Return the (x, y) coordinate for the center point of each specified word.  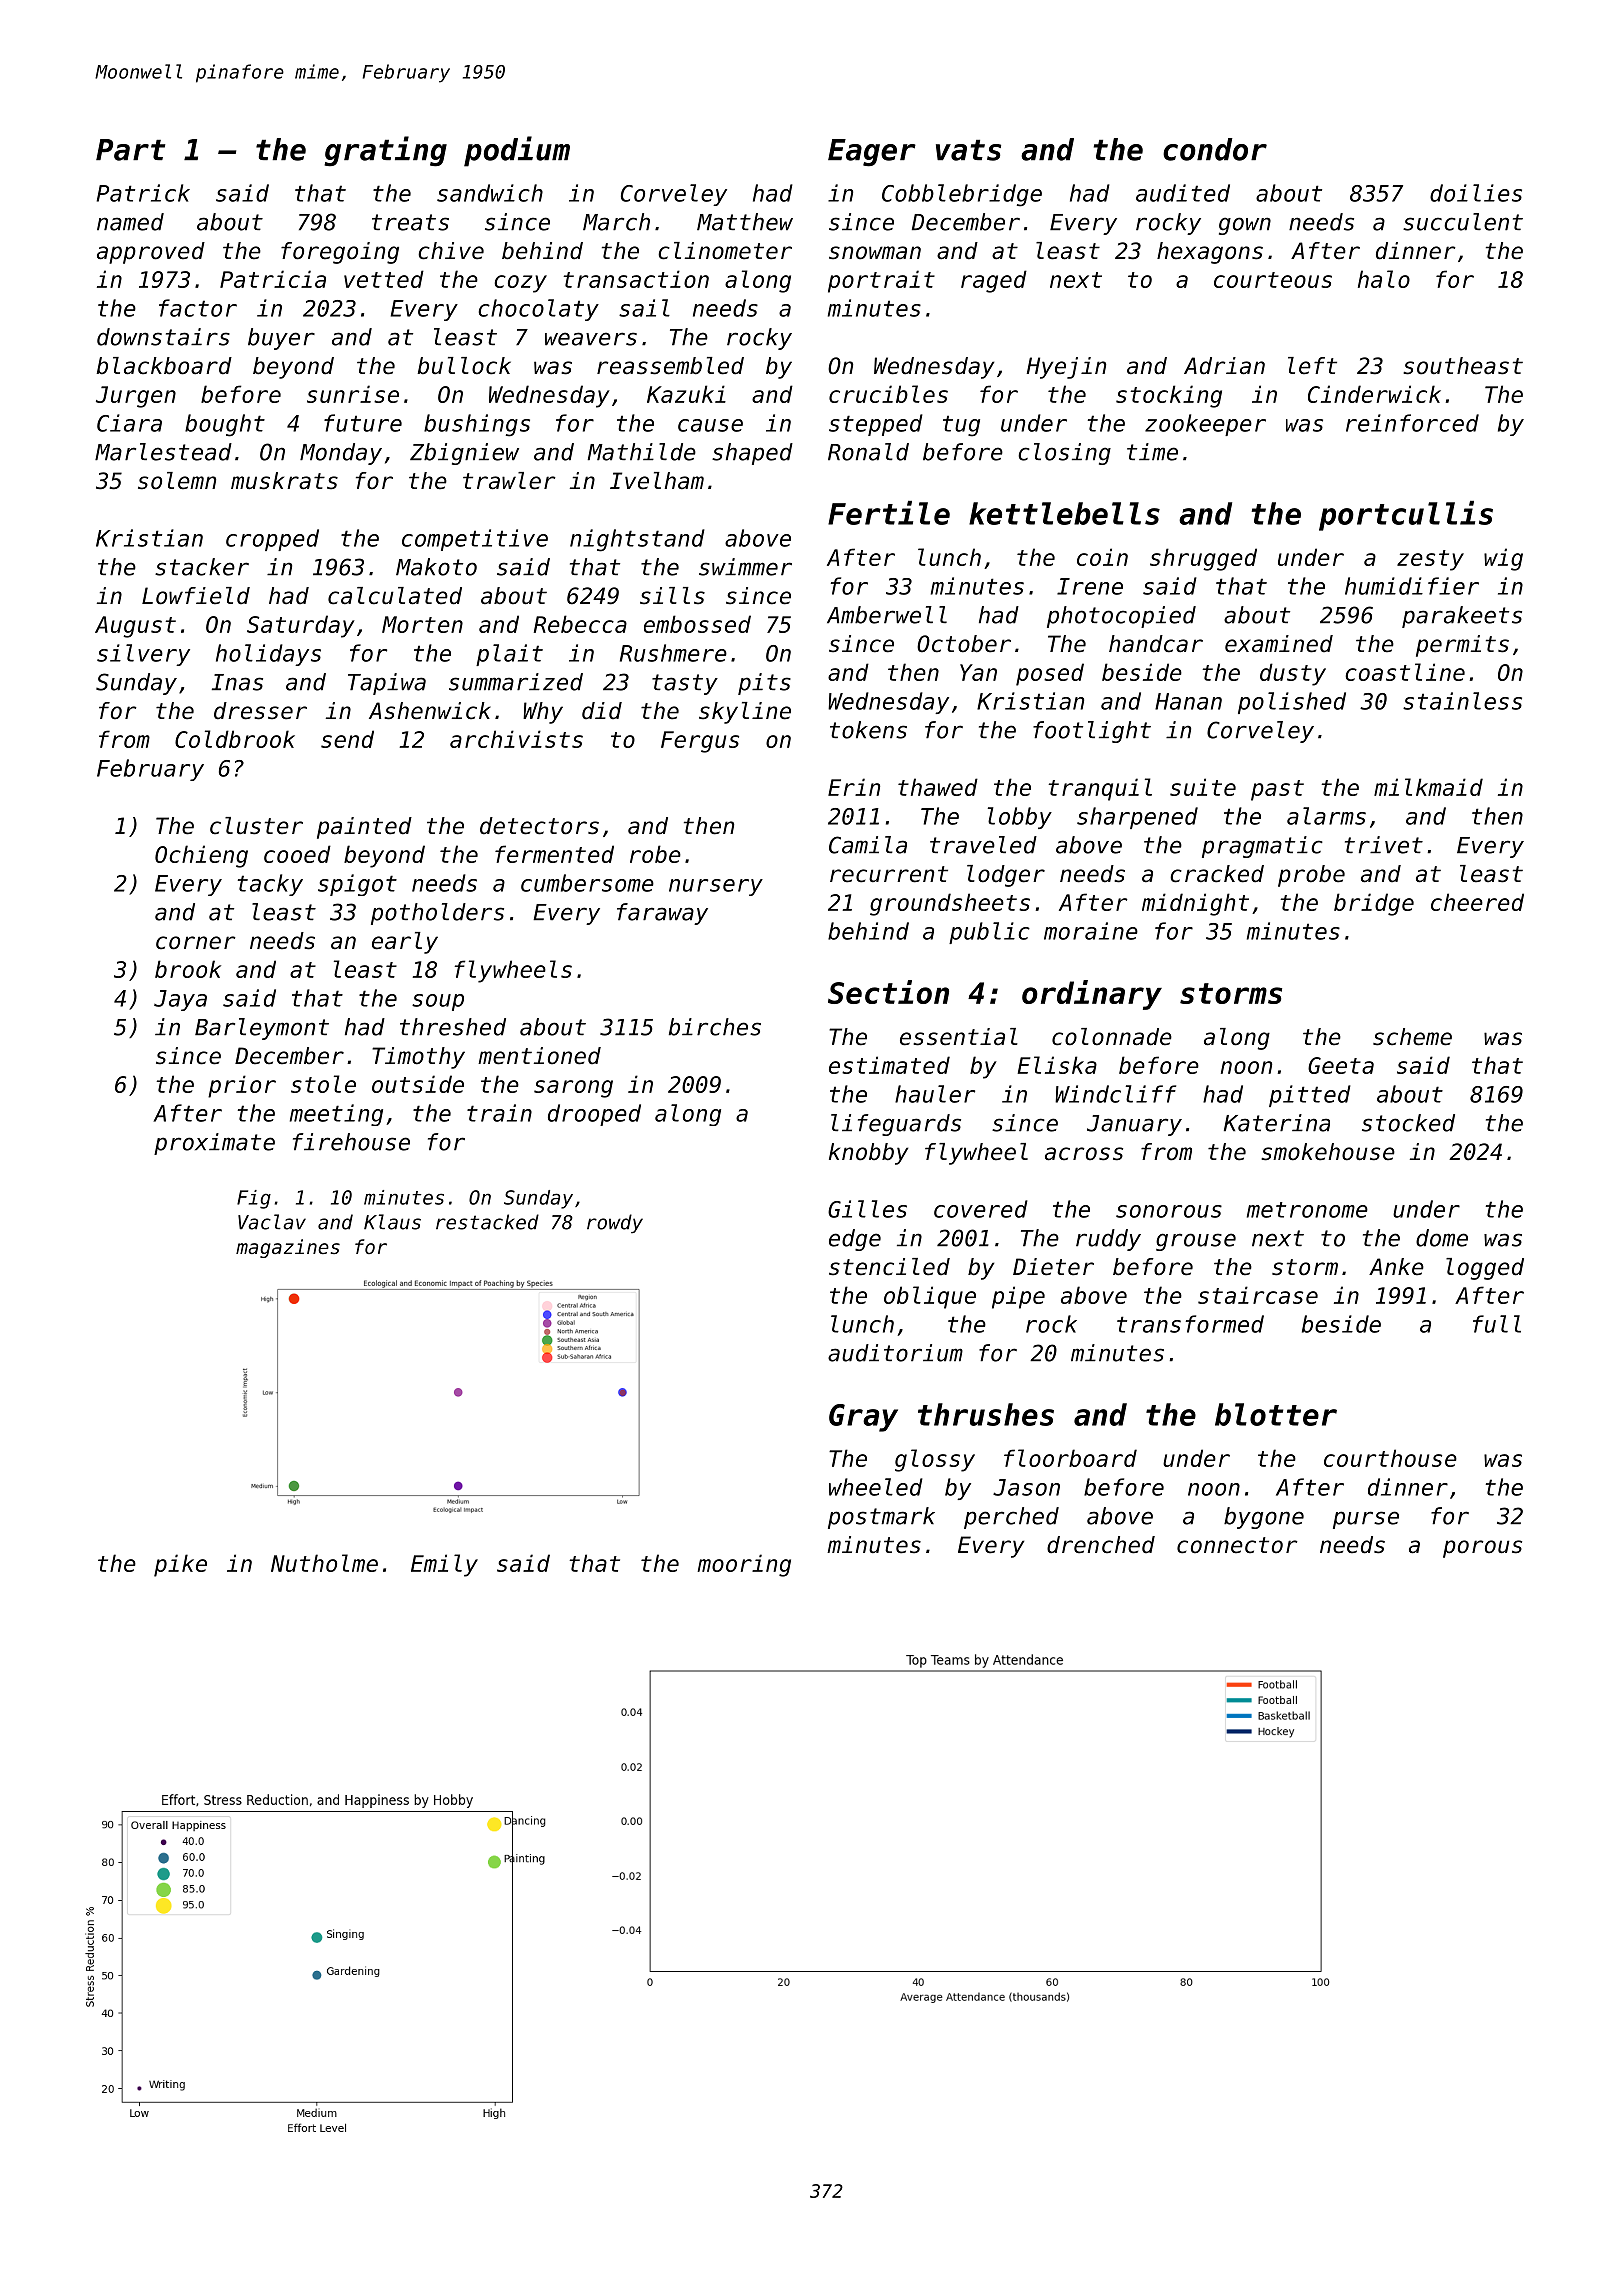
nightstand (637, 540)
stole (323, 1084)
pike (180, 1565)
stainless (1462, 701)
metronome (1307, 1210)
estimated (889, 1065)
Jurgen (136, 397)
